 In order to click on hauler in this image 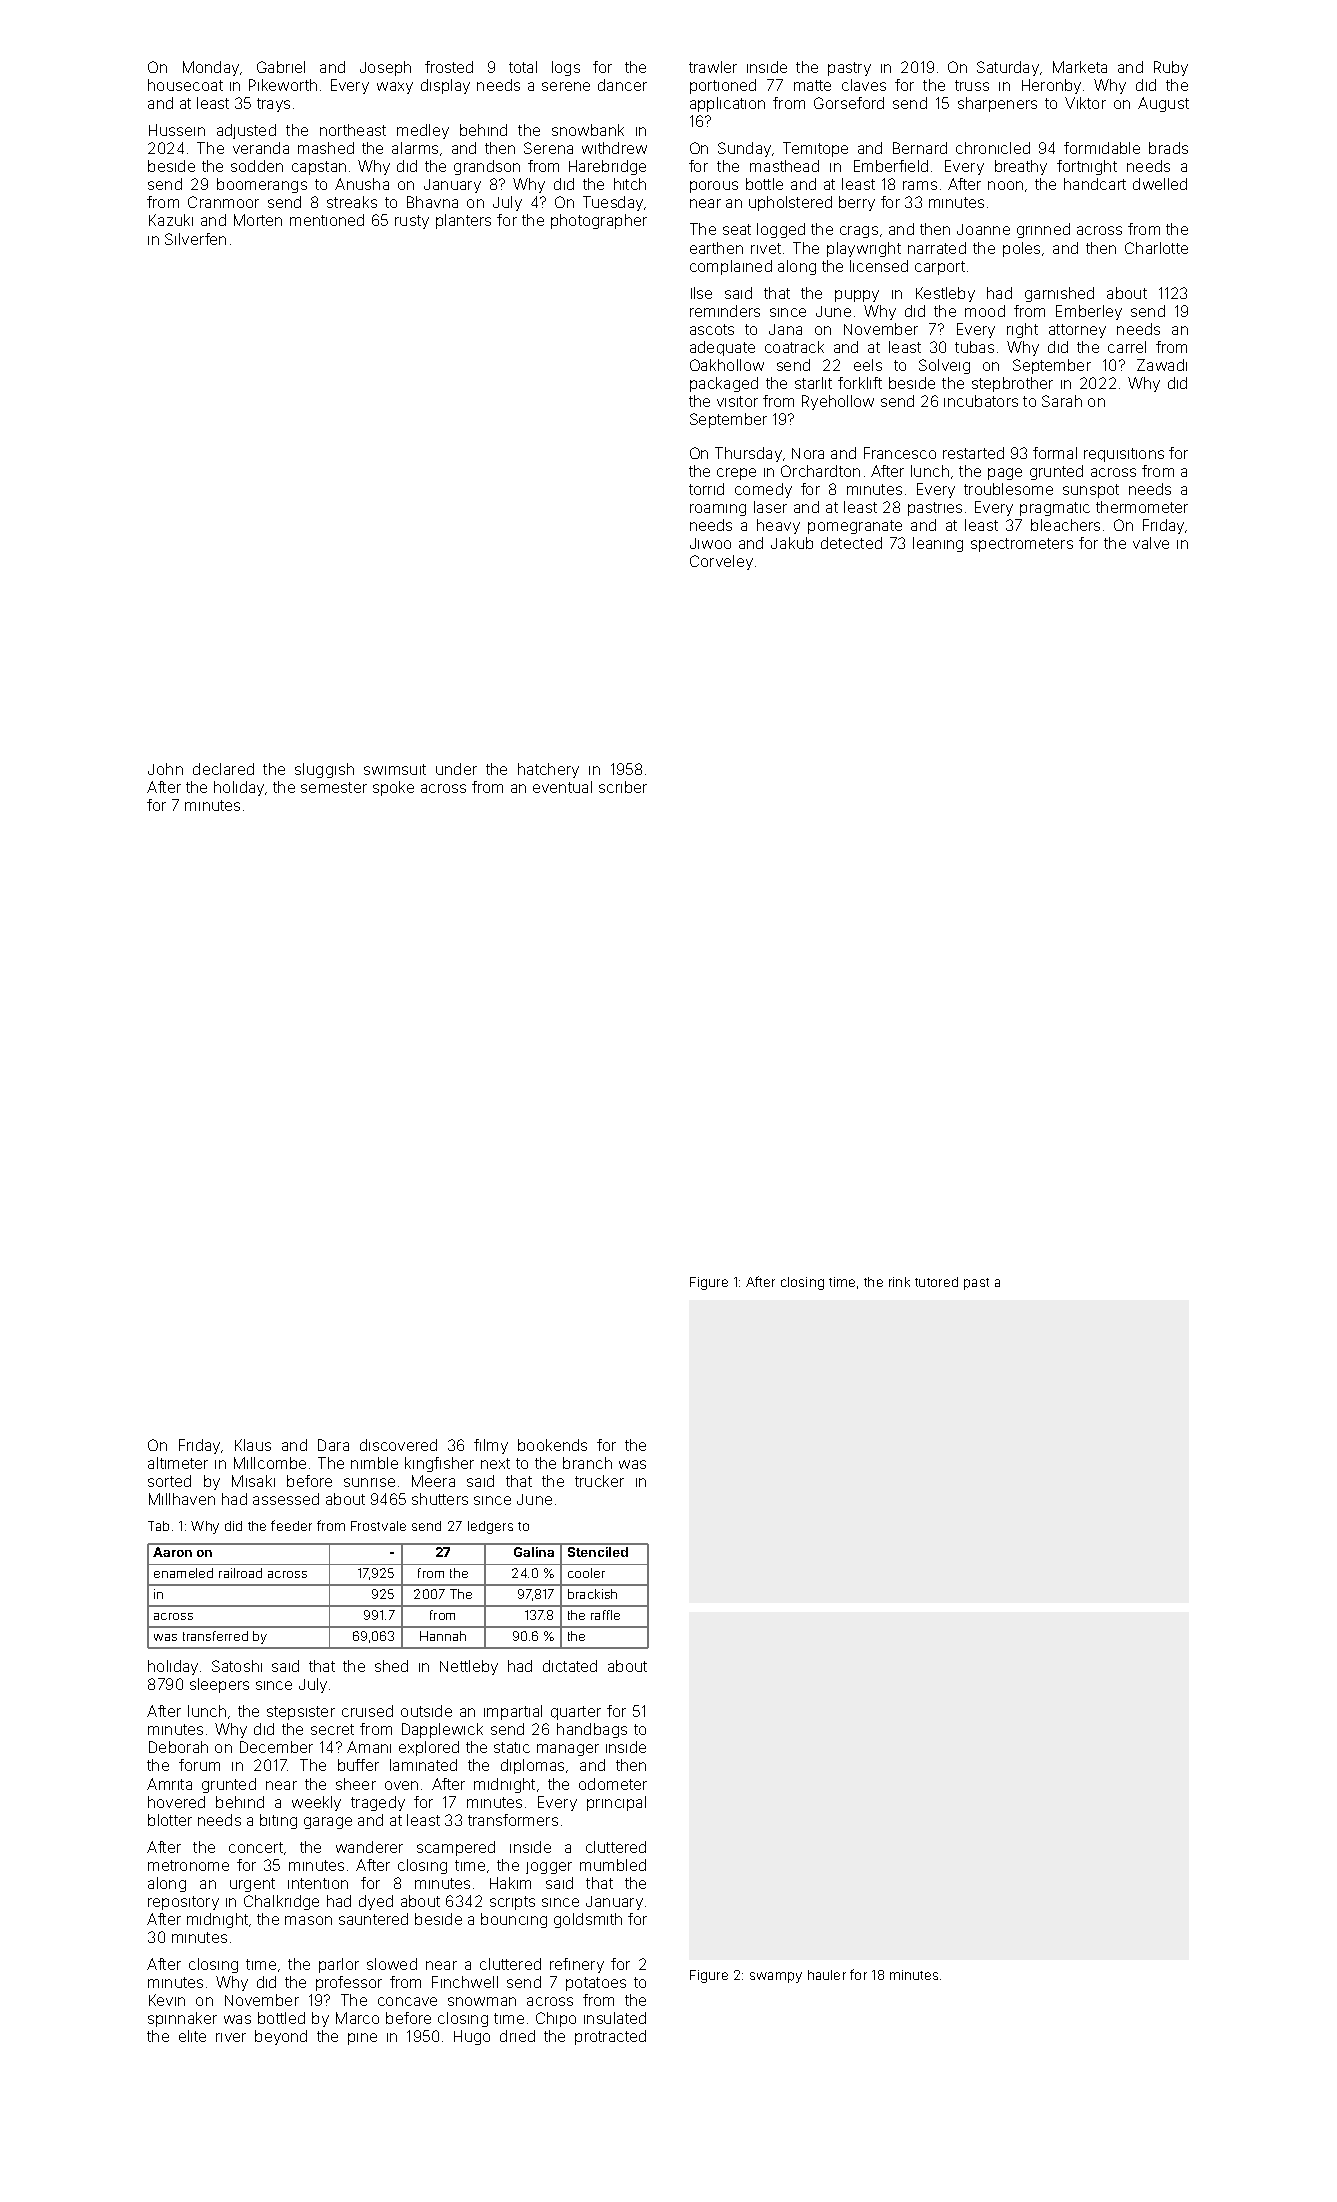, I will do `click(827, 1975)`.
